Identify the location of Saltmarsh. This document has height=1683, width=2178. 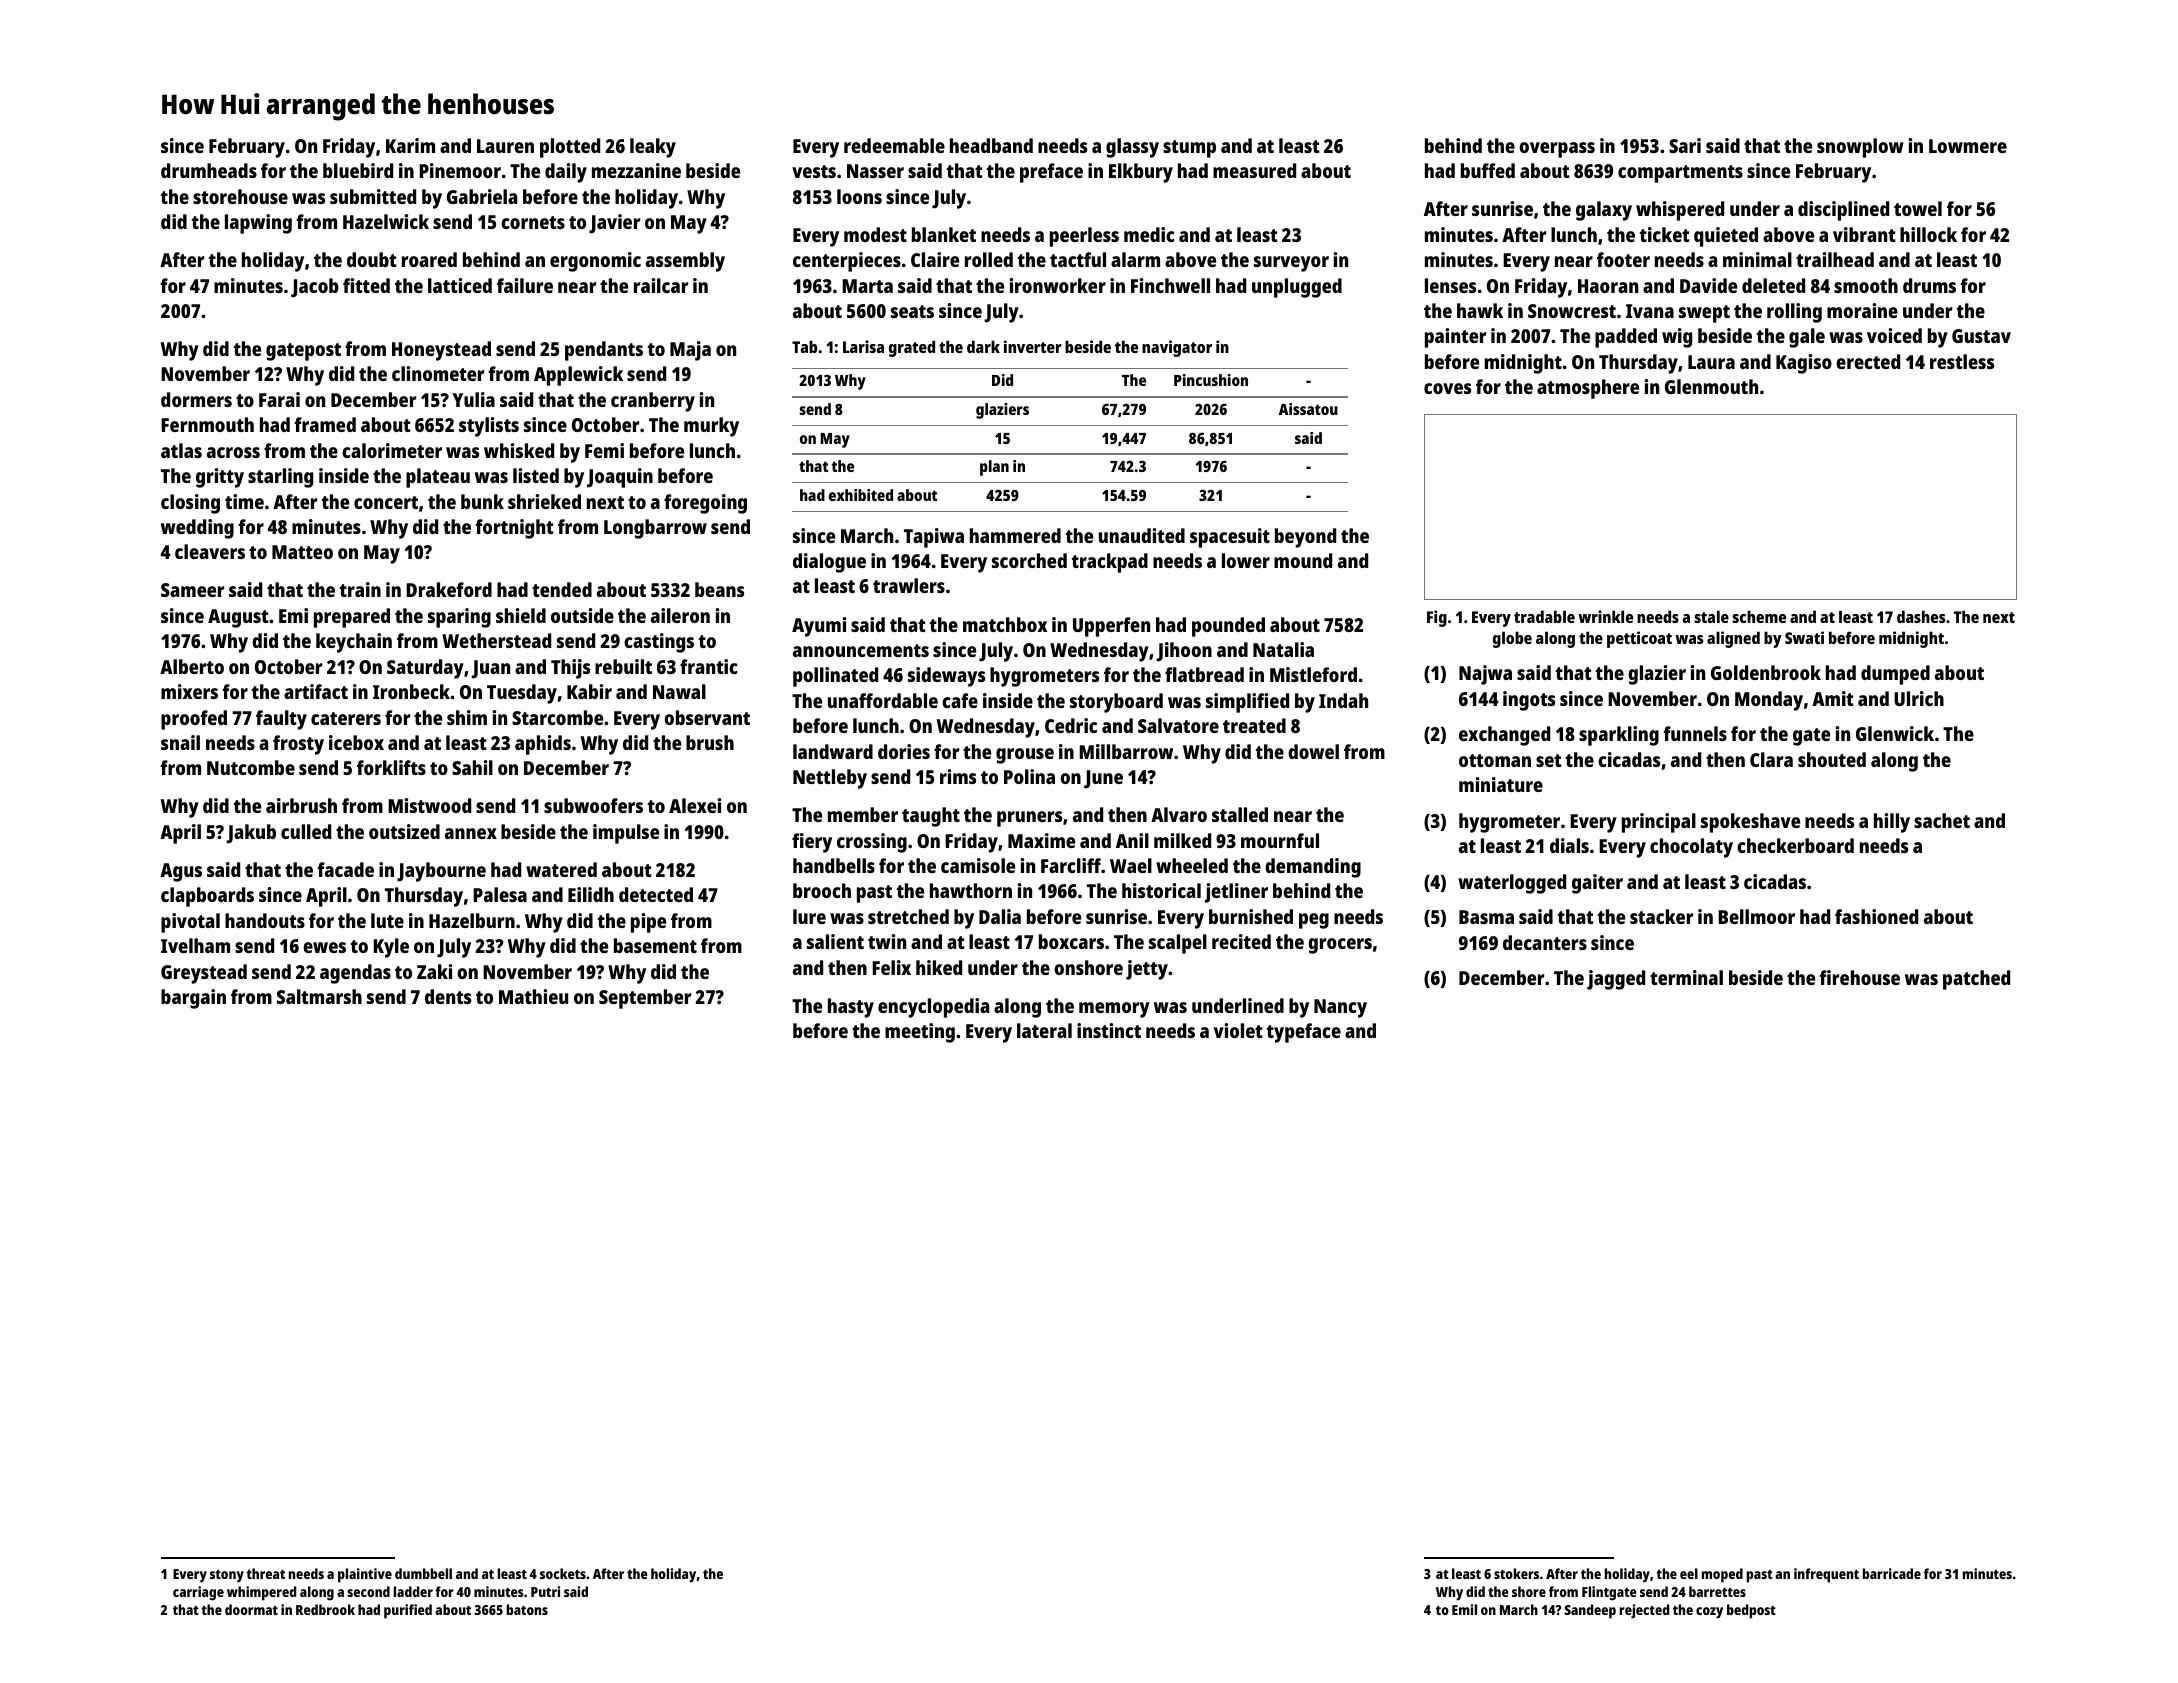
(319, 996).
